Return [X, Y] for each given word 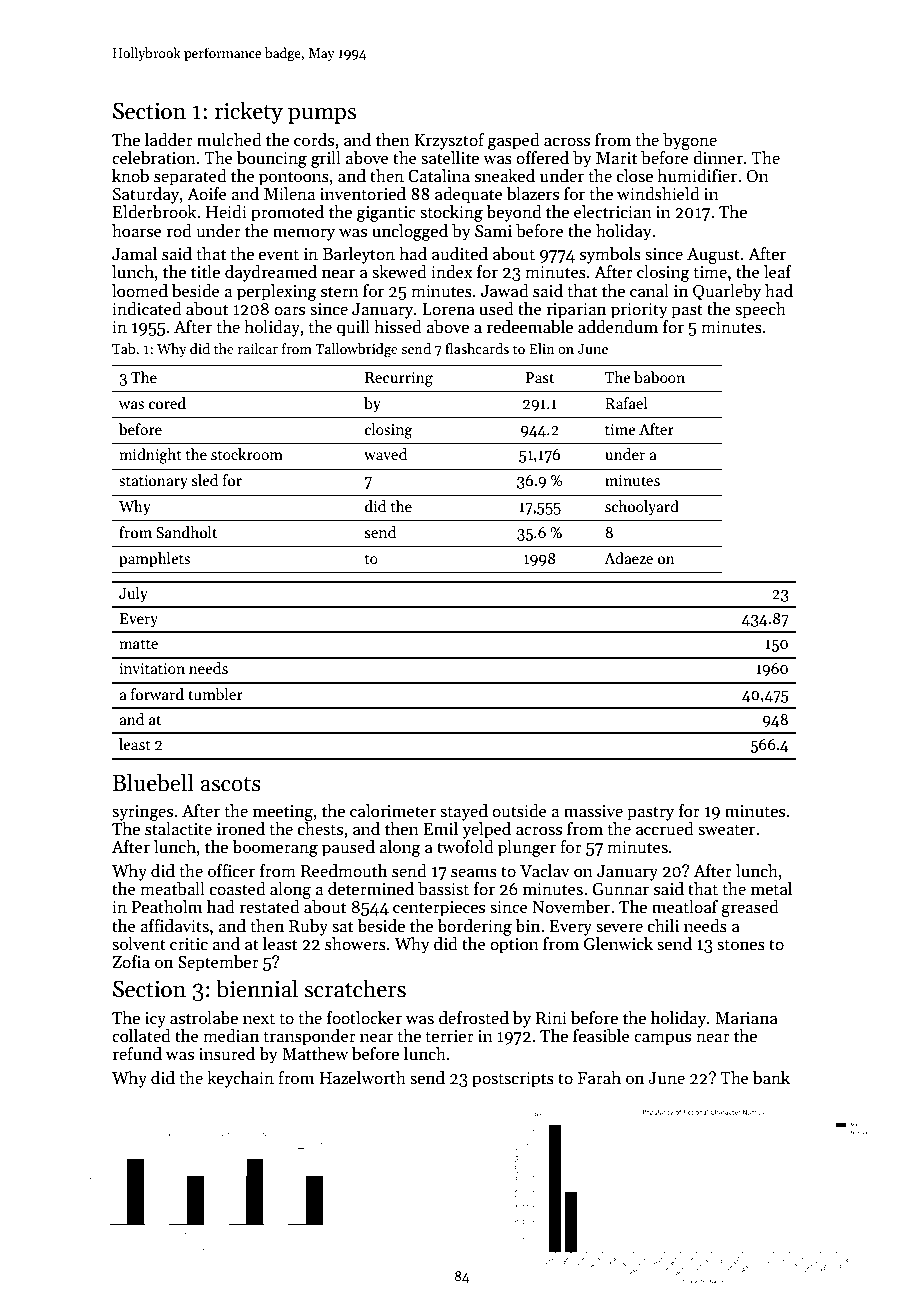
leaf [778, 272]
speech [760, 310]
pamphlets [154, 559]
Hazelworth [362, 1078]
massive [593, 811]
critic [189, 944]
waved [385, 454]
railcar [258, 348]
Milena [289, 194]
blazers [533, 194]
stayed [464, 812]
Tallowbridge [356, 350]
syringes [142, 813]
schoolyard [642, 507]
